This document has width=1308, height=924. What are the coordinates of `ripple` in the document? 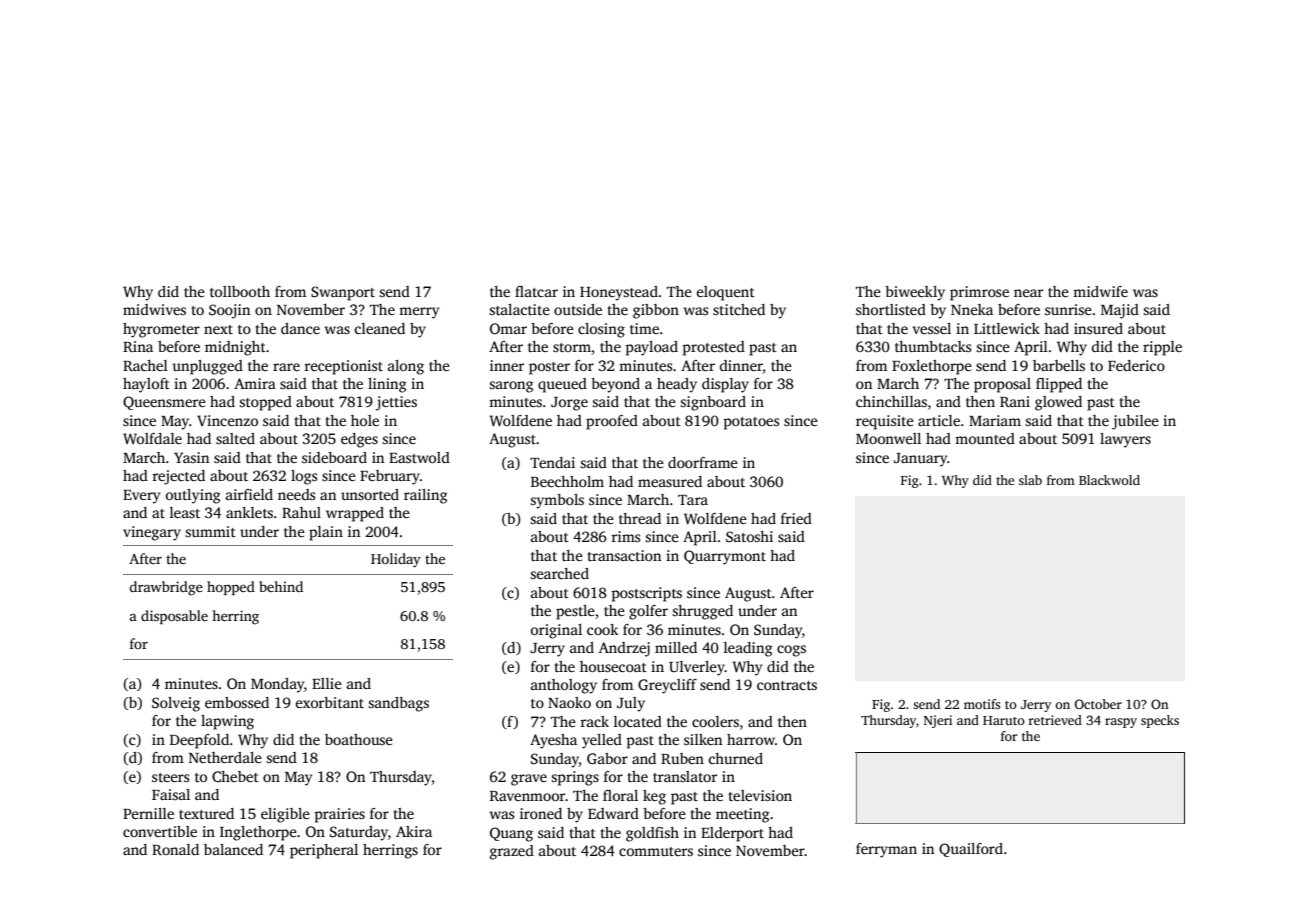 It's located at (1162, 348).
